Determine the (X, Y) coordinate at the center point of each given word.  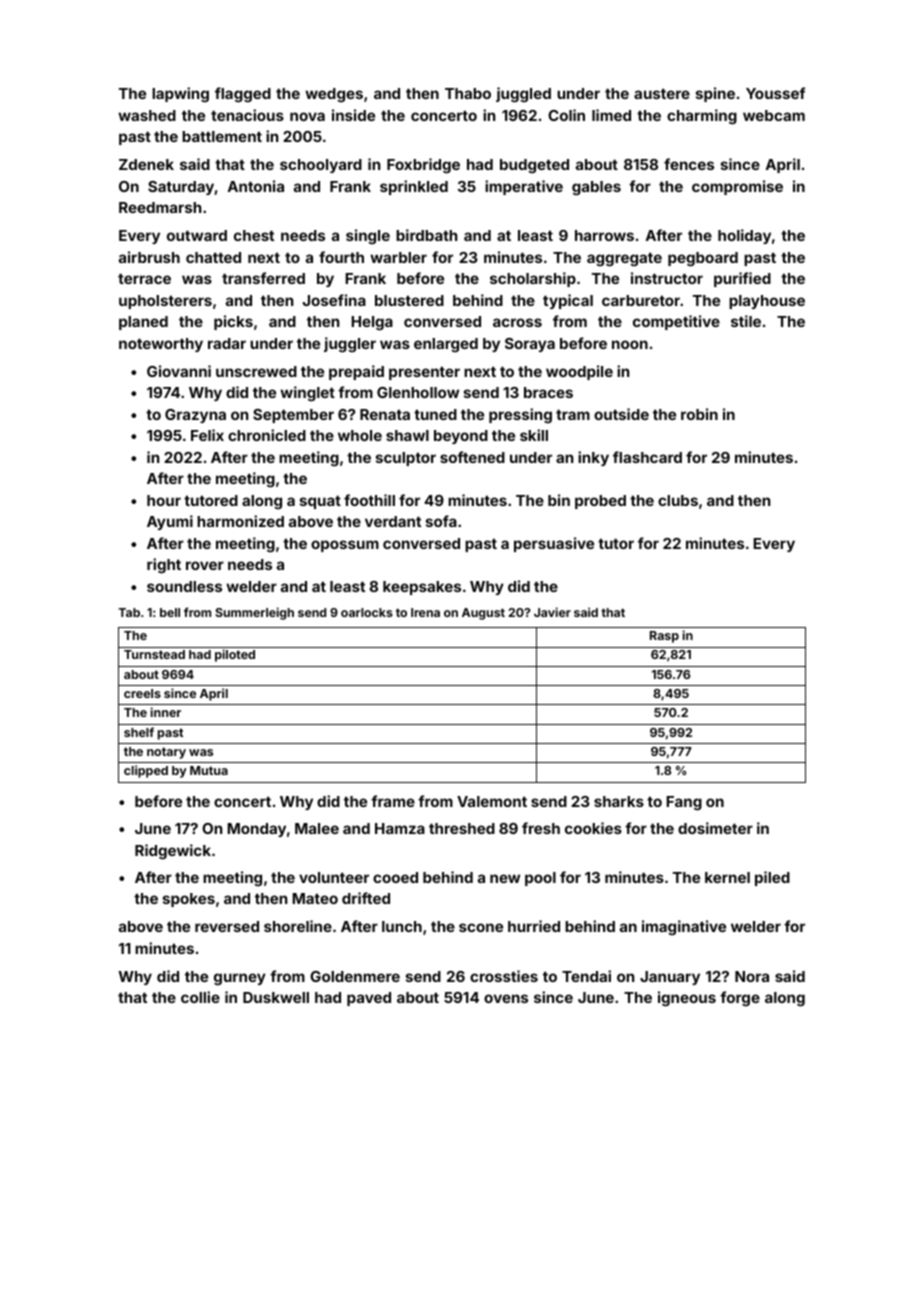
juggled (523, 95)
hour (164, 500)
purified (742, 279)
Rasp (664, 637)
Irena (425, 612)
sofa (441, 521)
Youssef (775, 93)
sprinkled (414, 187)
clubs (678, 500)
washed (147, 115)
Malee (317, 828)
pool (540, 879)
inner (165, 712)
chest (254, 235)
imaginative (684, 927)
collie (200, 997)
